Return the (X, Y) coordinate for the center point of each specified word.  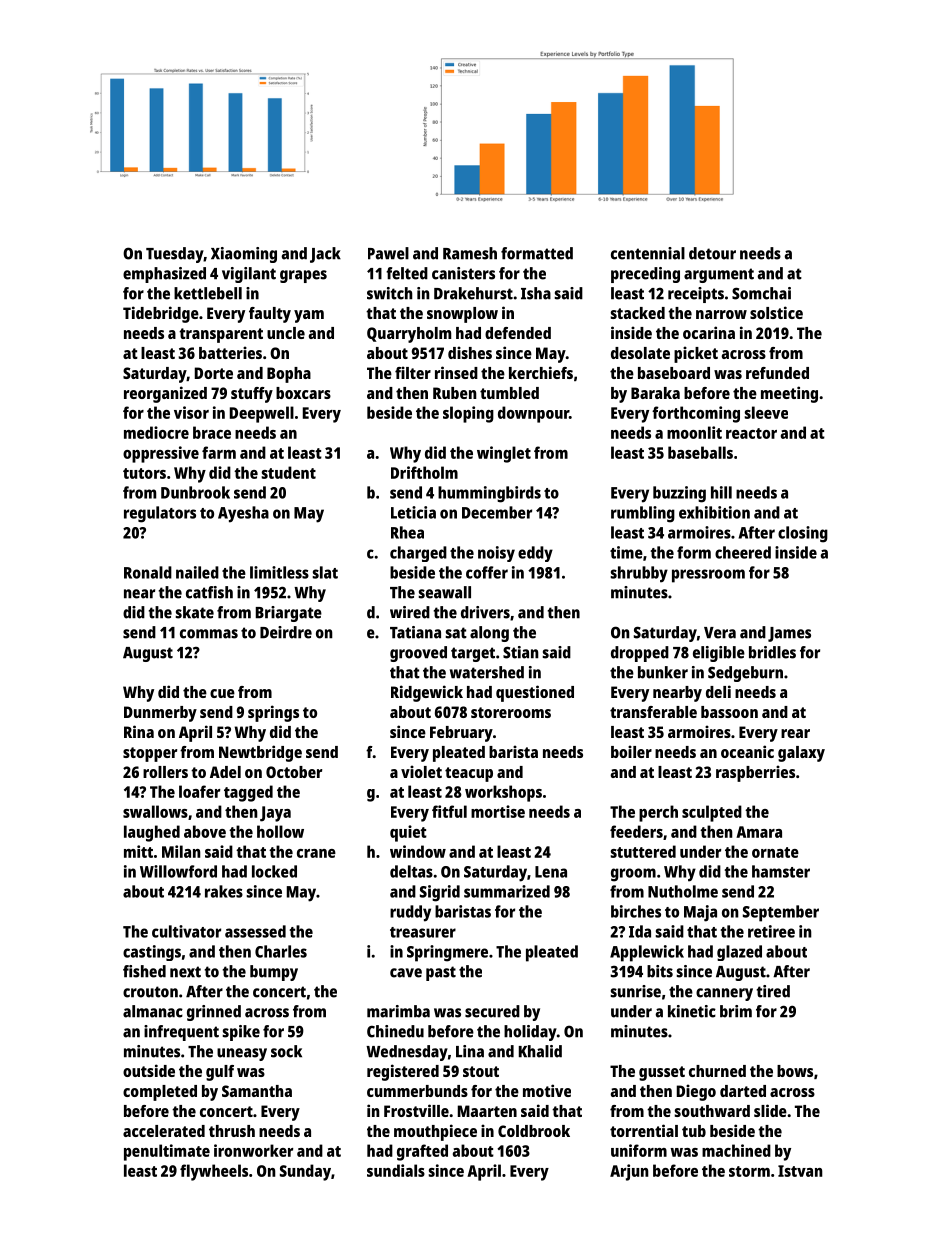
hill (721, 492)
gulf (220, 1073)
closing (803, 534)
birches (636, 911)
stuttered (643, 851)
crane (316, 853)
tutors (144, 473)
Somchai (761, 293)
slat (325, 572)
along (489, 634)
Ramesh (470, 253)
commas (209, 634)
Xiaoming (244, 255)
